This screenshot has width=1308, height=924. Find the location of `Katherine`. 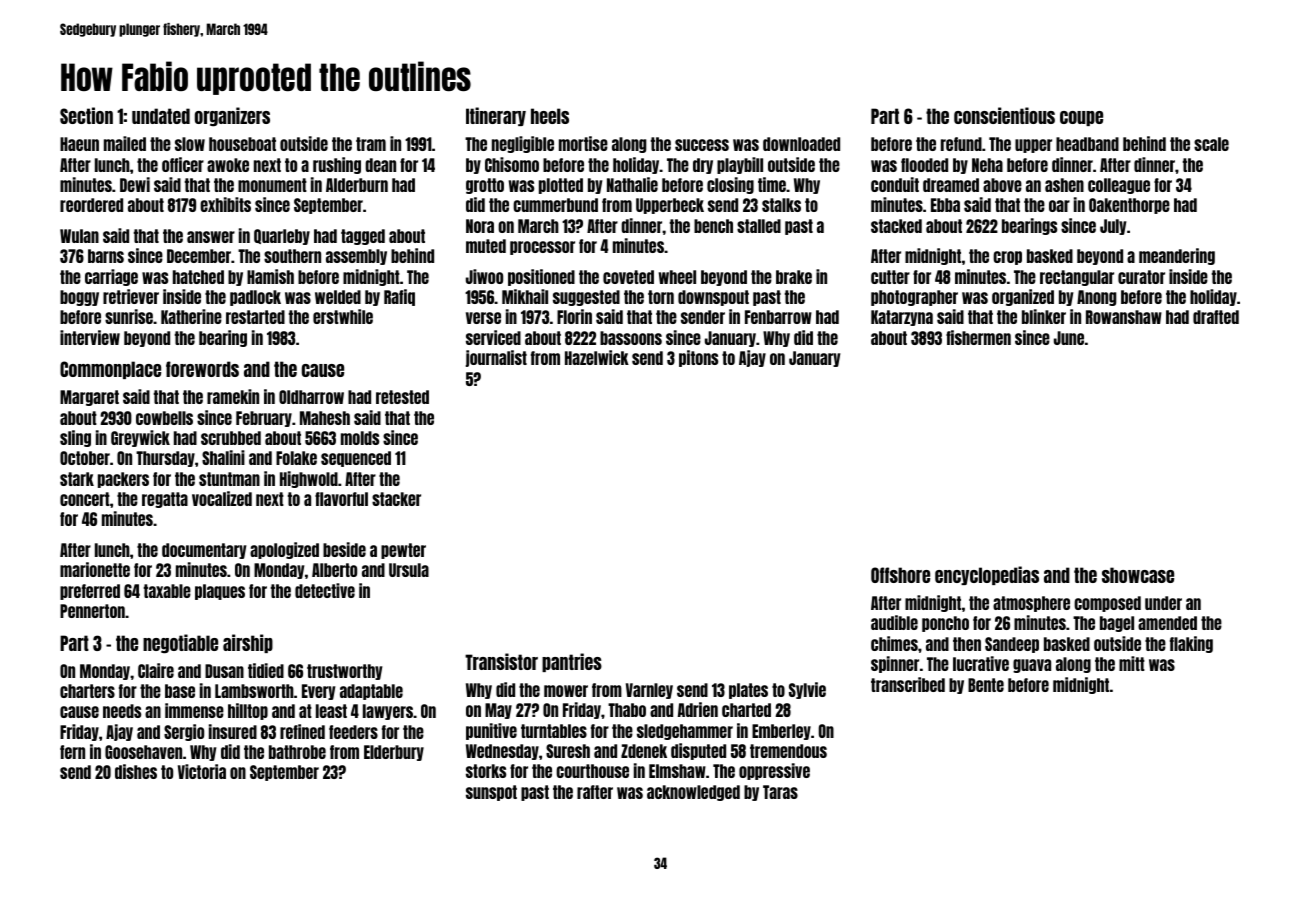

Katherine is located at coordinates (191, 316).
